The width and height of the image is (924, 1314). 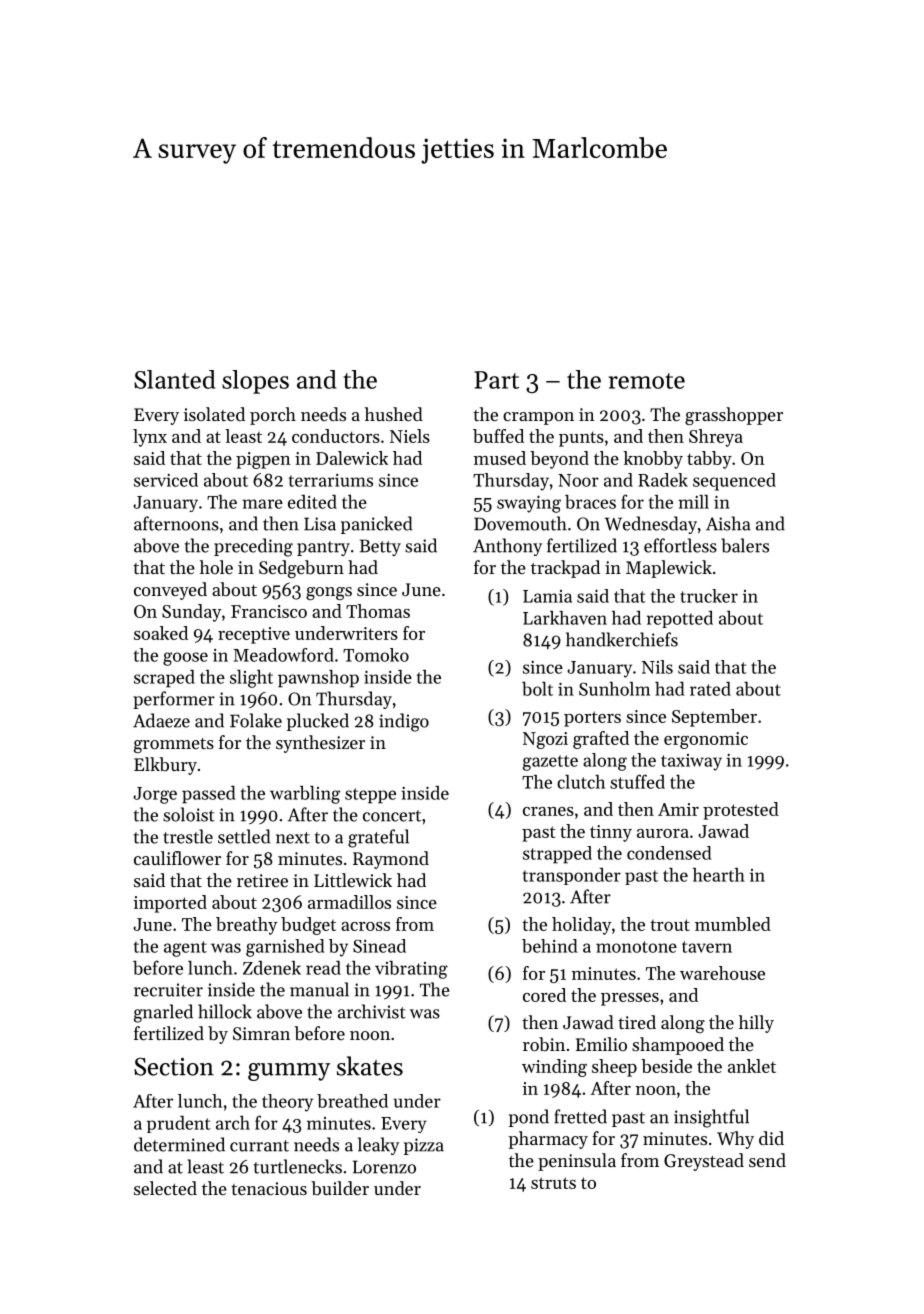 What do you see at coordinates (646, 381) in the image?
I see `remote` at bounding box center [646, 381].
